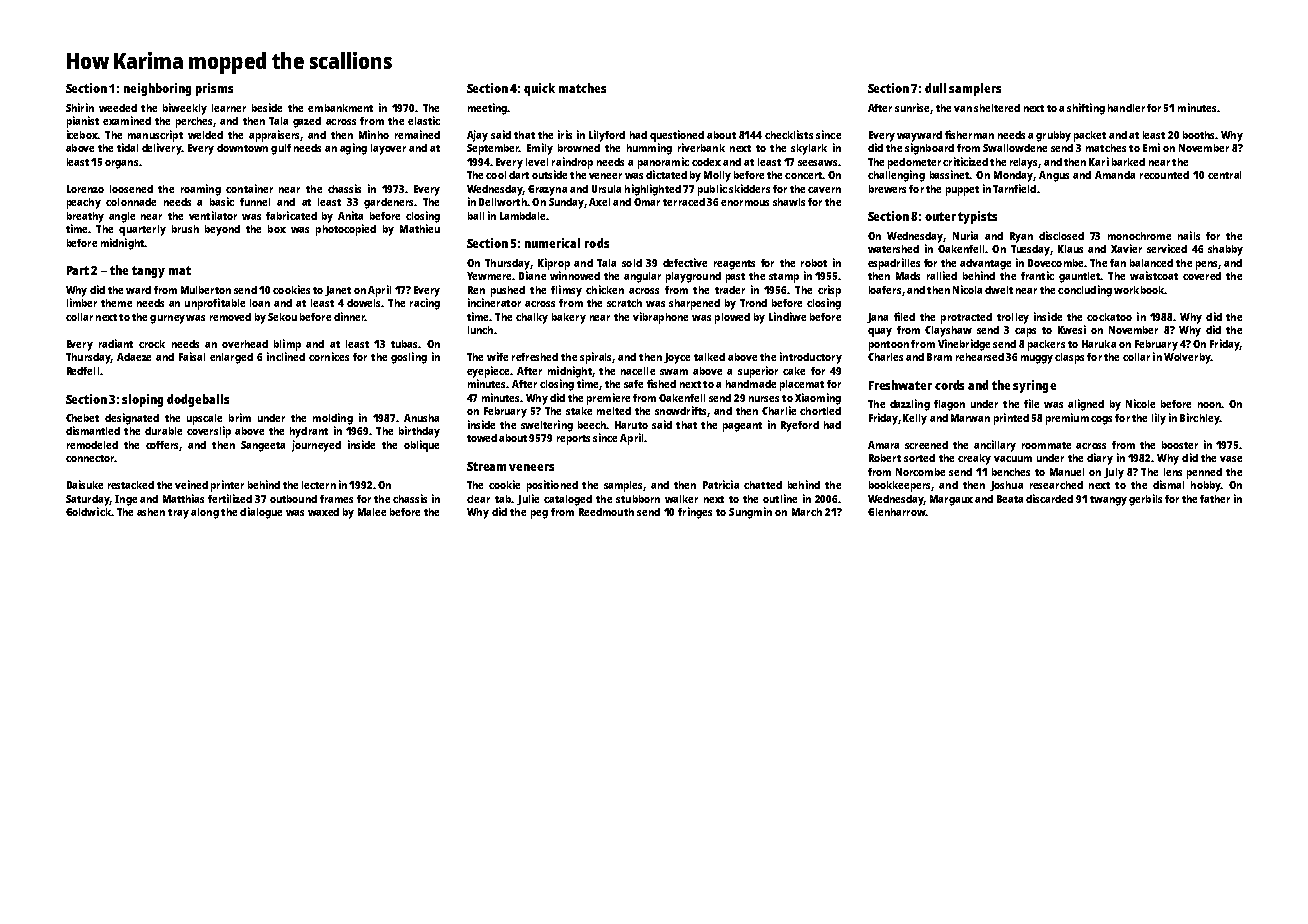  Describe the element at coordinates (78, 270) in the page. I see `Part` at that location.
